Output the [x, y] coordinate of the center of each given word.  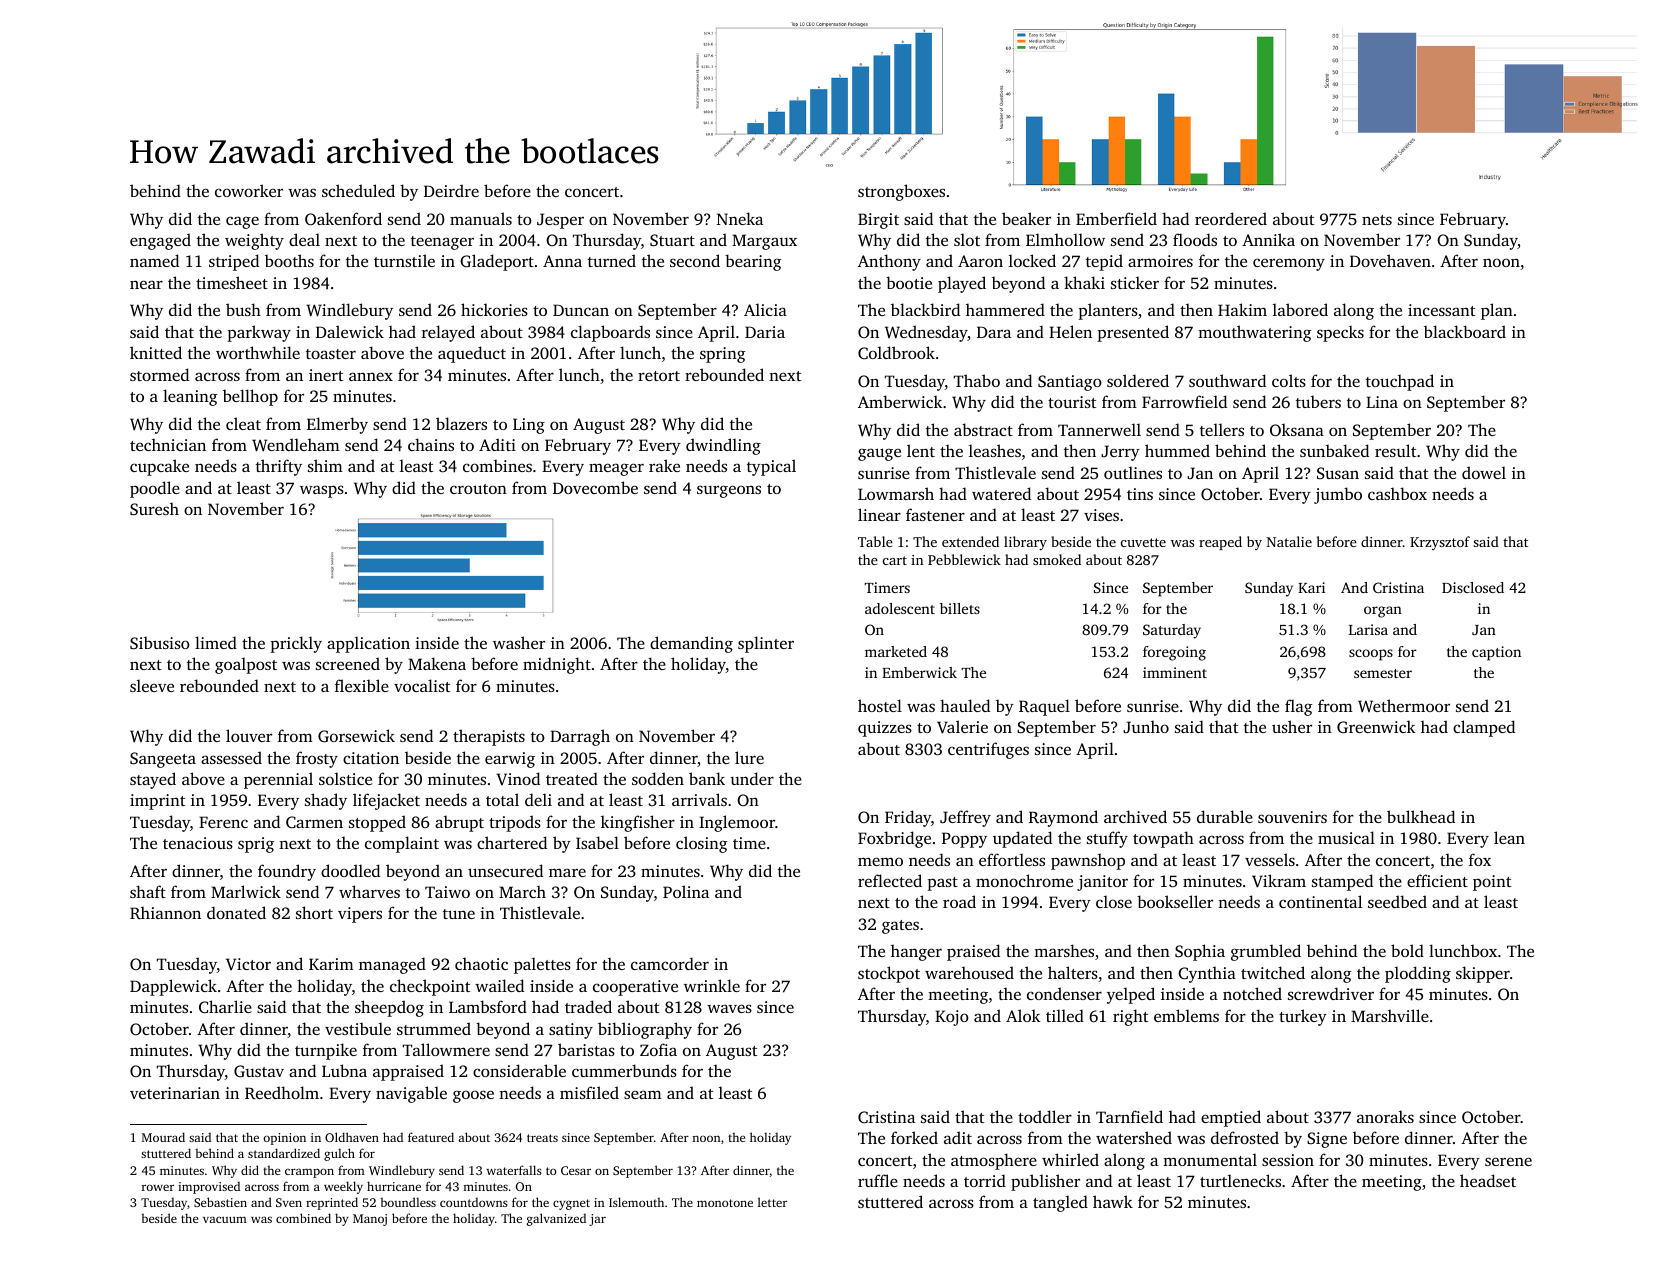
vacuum [225, 1219]
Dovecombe [595, 487]
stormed [159, 374]
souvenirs [1292, 817]
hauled [965, 705]
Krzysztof [1440, 543]
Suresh [154, 509]
